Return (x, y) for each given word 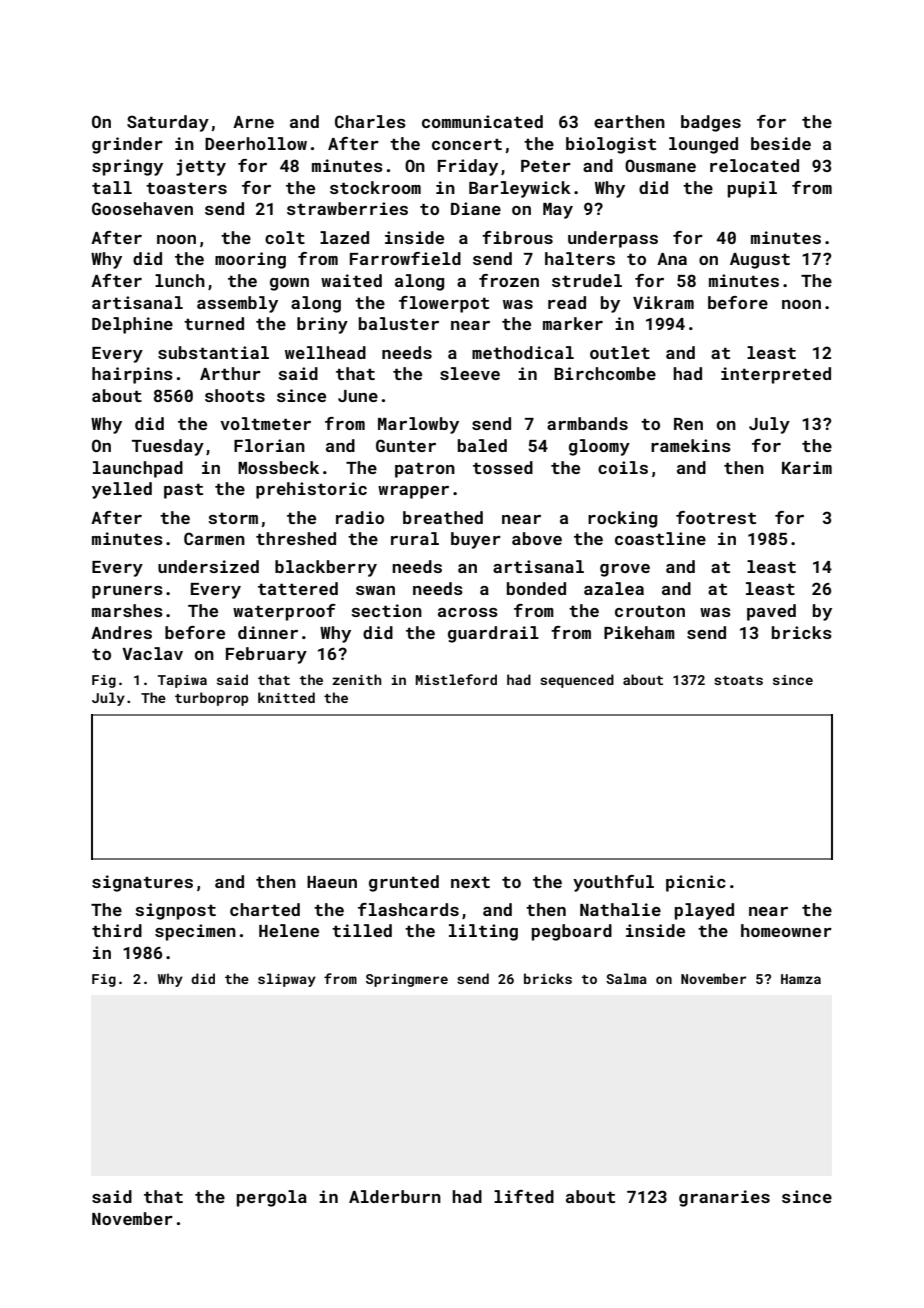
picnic (696, 883)
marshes (127, 610)
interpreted (776, 375)
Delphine (132, 325)
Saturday (168, 123)
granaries (724, 1198)
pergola (272, 1198)
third (117, 930)
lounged (703, 145)
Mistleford (456, 679)
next (470, 882)
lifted (524, 1196)
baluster (399, 323)
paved (771, 612)
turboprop (212, 699)
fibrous (517, 237)
